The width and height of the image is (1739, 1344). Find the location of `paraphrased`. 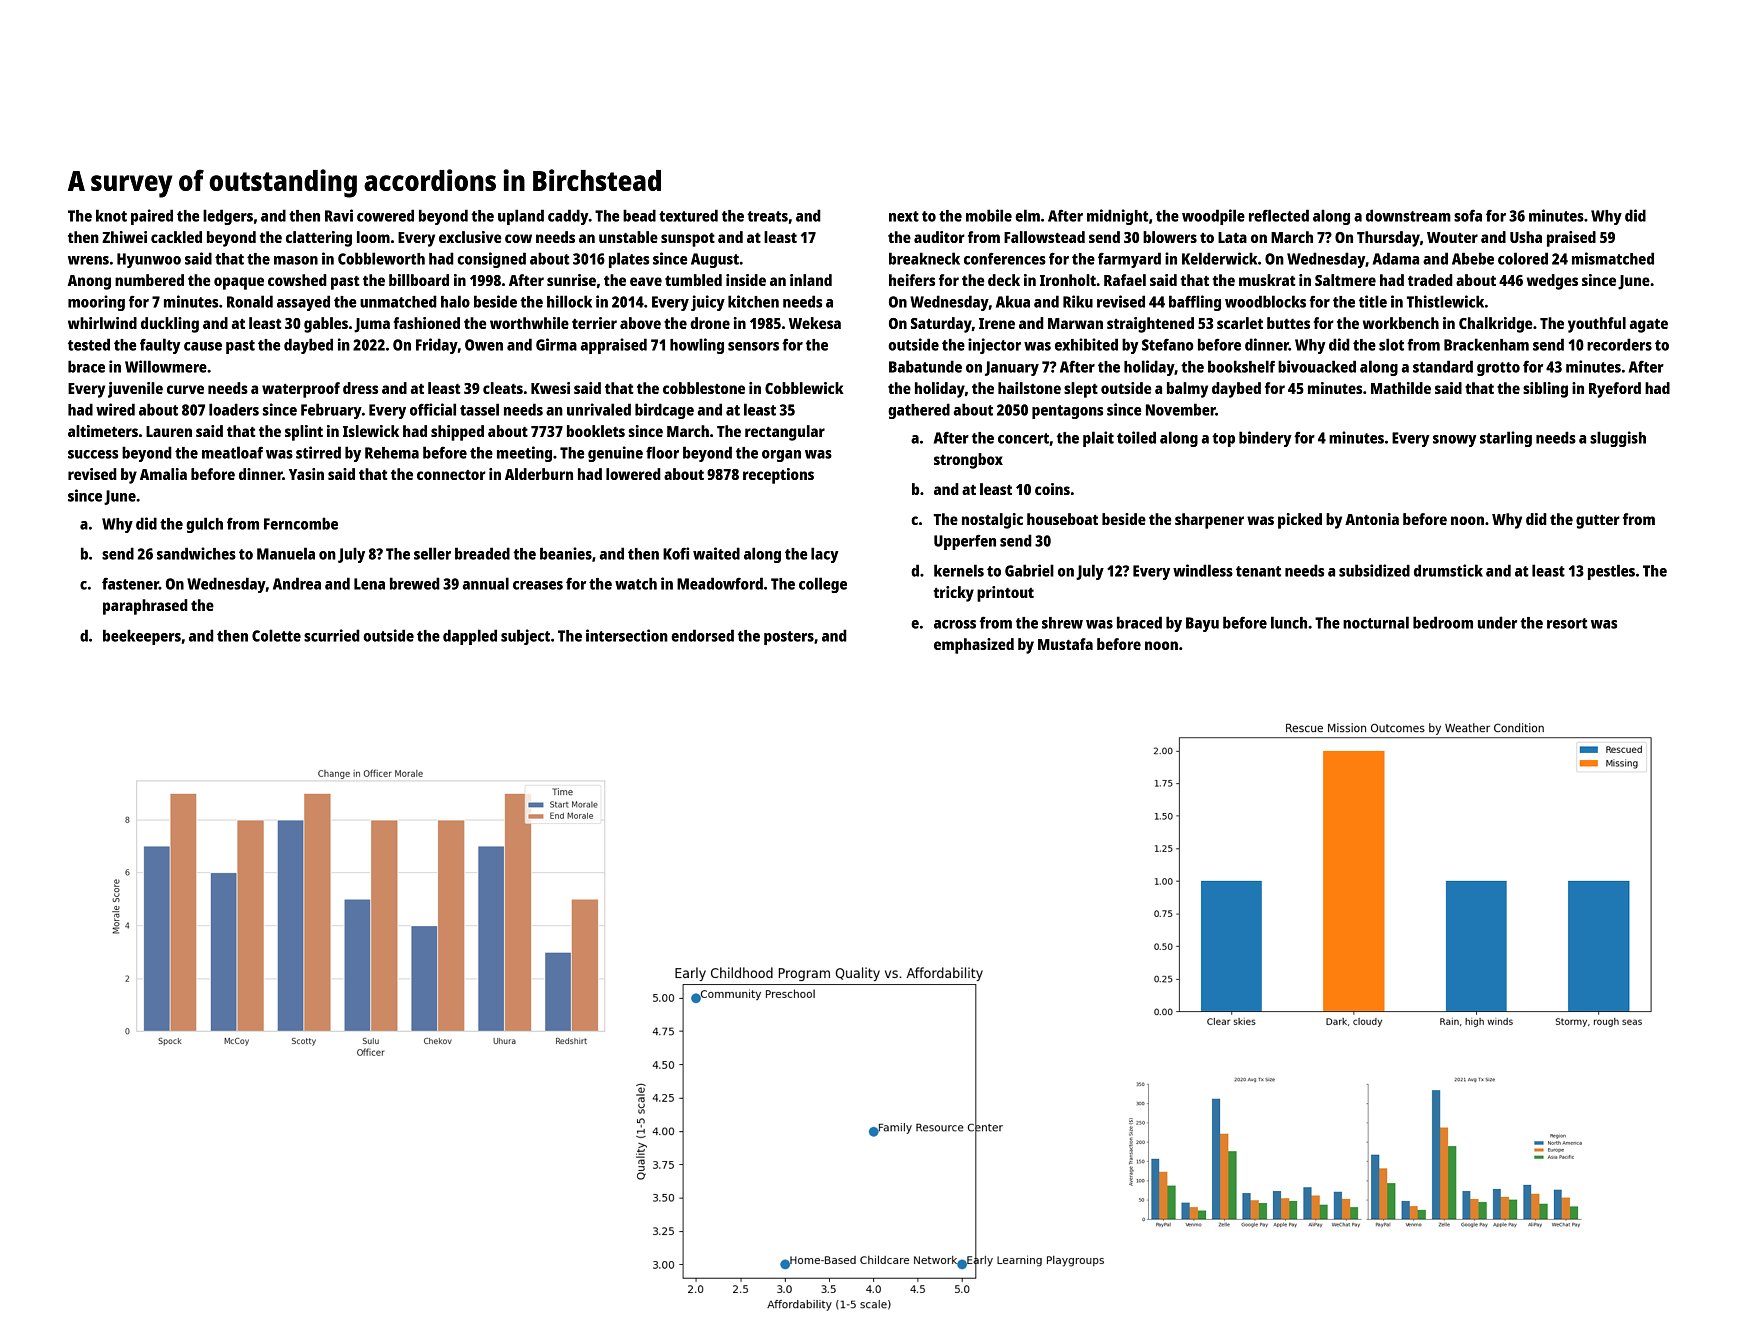

paraphrased is located at coordinates (145, 607).
